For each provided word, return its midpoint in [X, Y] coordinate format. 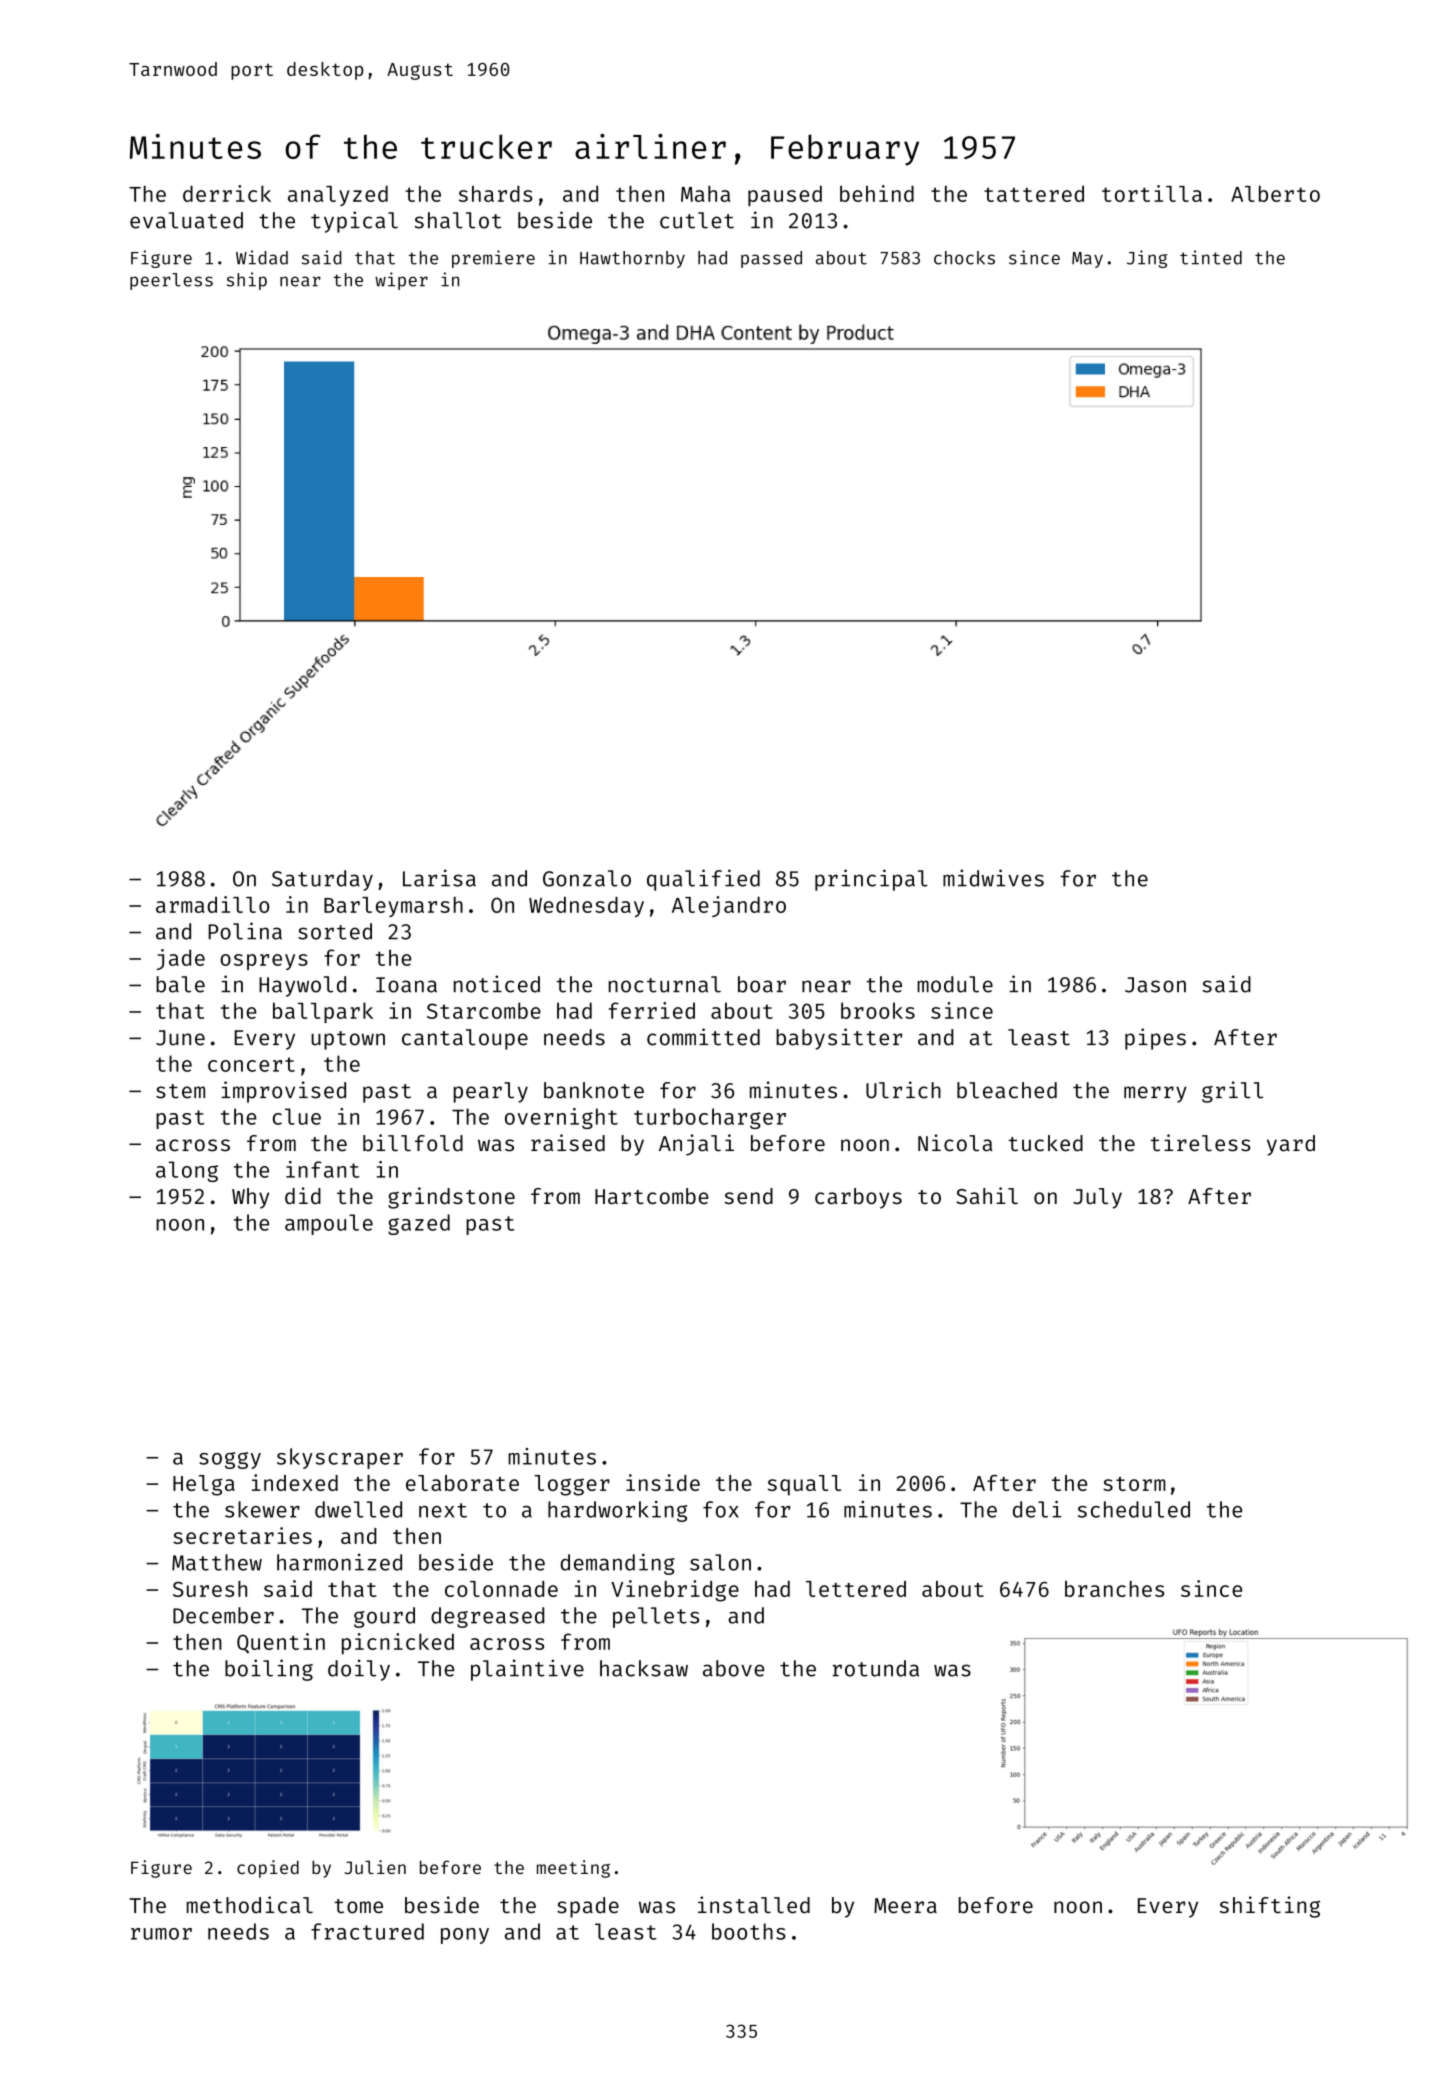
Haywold [302, 986]
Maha [705, 194]
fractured [367, 1931]
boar [762, 984]
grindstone [451, 1198]
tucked [1046, 1143]
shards [496, 193]
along [187, 1171]
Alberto [1275, 194]
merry [1155, 1094]
